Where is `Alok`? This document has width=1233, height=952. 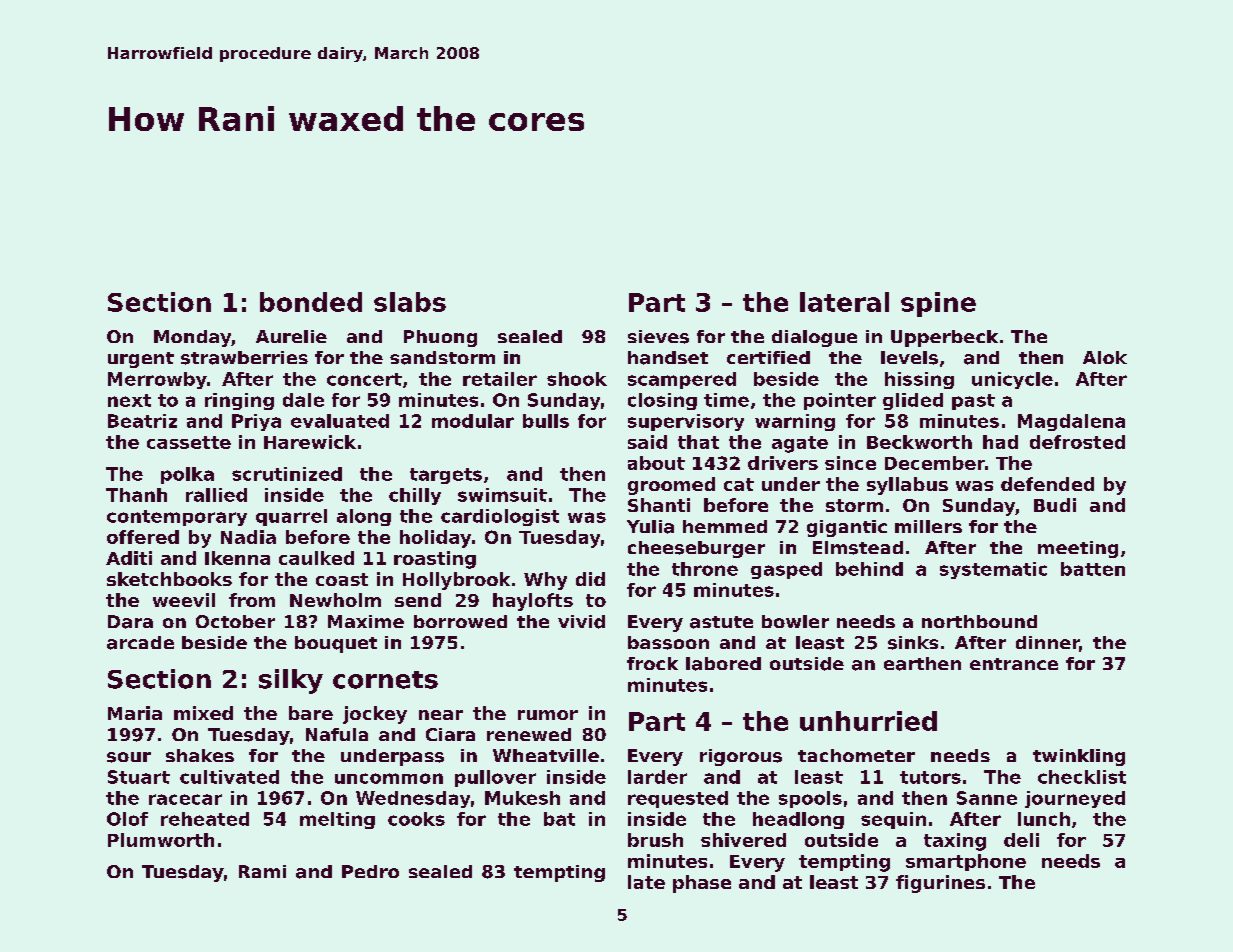 Alok is located at coordinates (1105, 357).
